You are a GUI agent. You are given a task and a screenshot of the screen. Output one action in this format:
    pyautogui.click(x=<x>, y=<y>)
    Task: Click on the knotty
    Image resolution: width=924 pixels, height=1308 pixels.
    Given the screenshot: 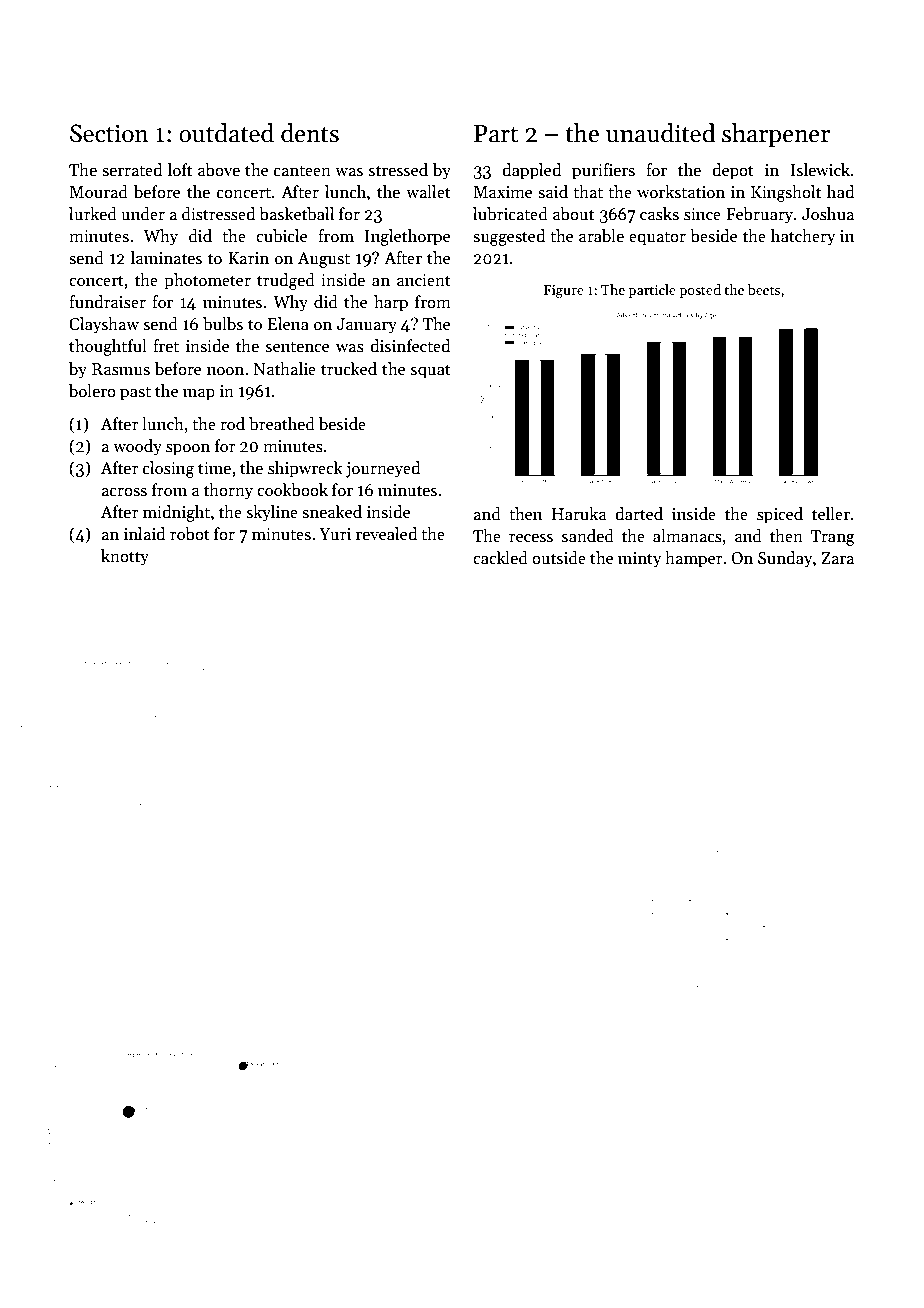 What is the action you would take?
    pyautogui.click(x=125, y=557)
